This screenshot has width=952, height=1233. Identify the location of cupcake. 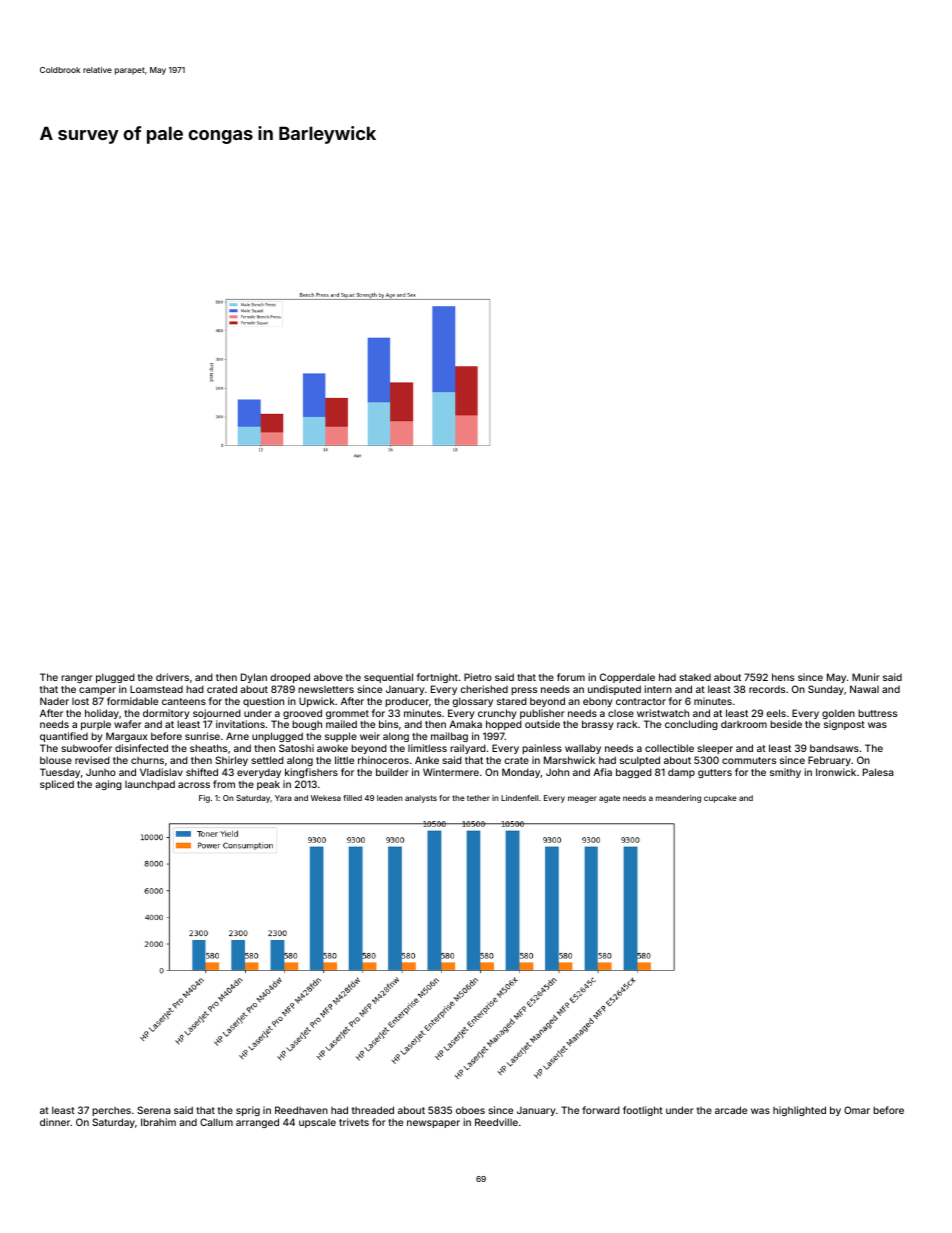
(720, 799).
